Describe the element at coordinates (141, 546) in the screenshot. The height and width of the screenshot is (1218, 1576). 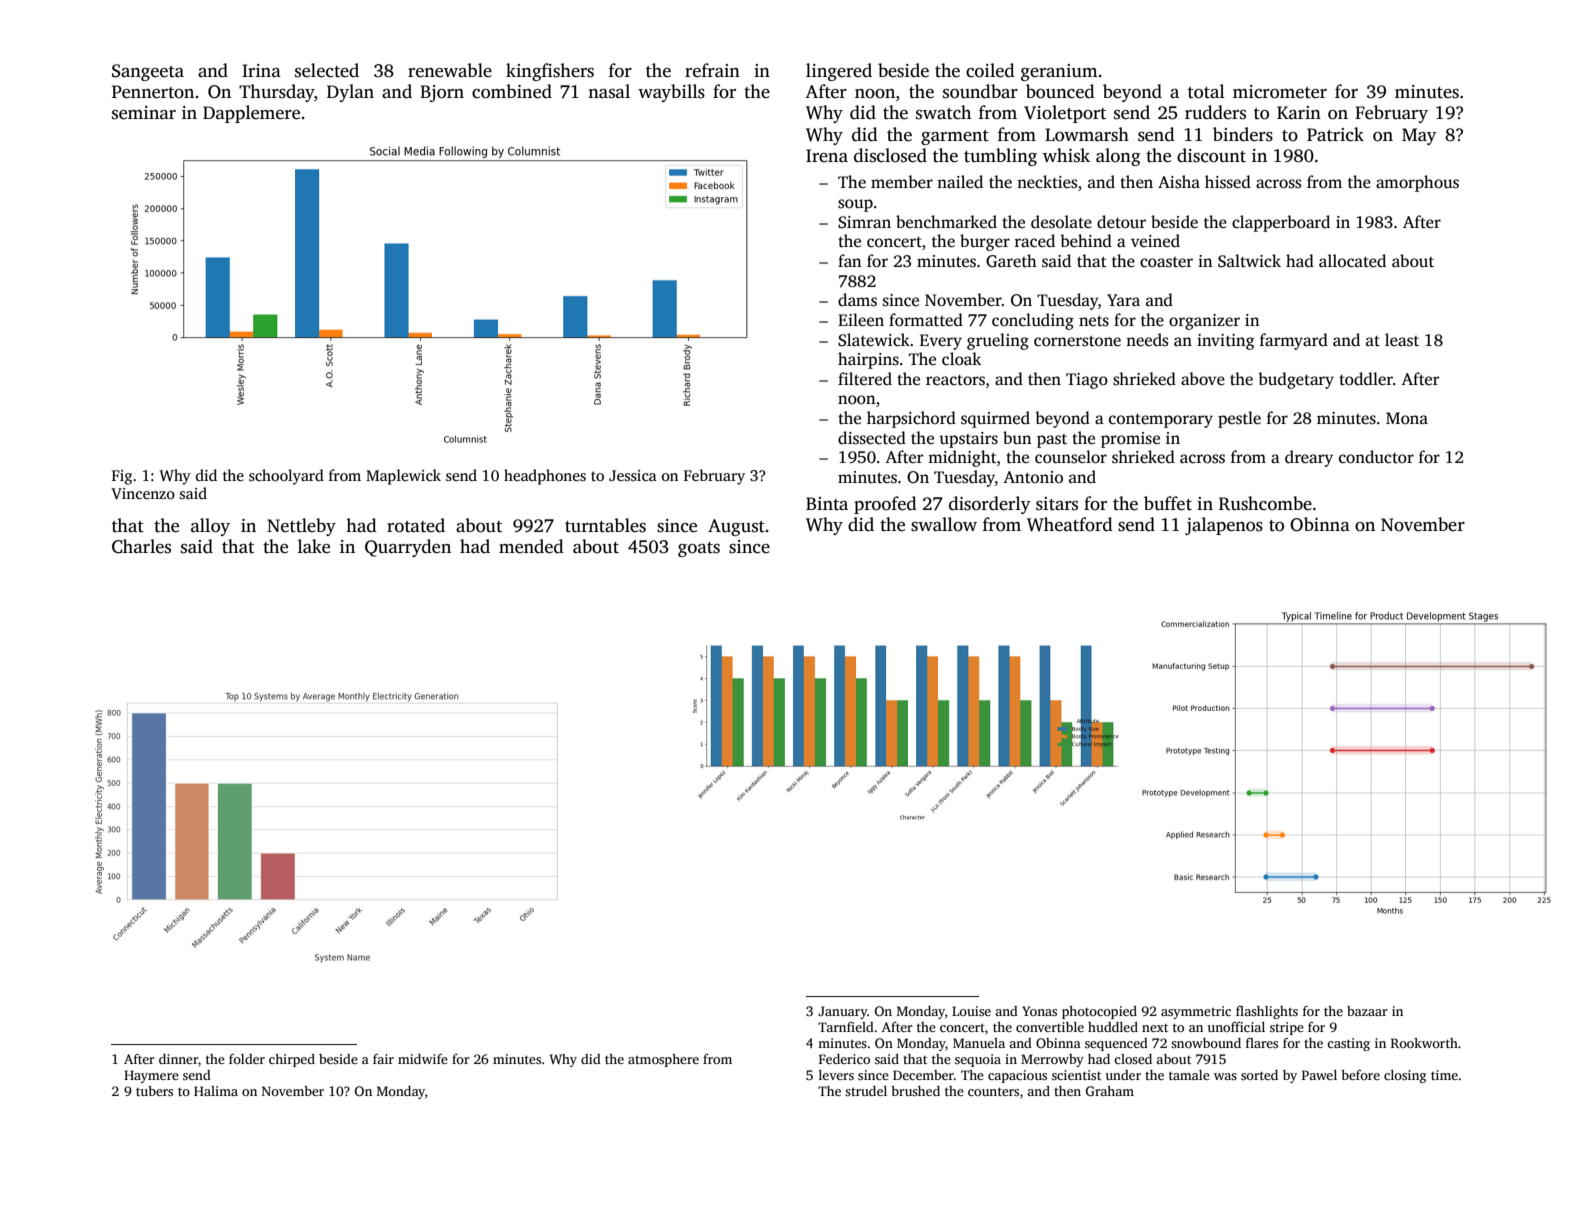
I see `Charles` at that location.
